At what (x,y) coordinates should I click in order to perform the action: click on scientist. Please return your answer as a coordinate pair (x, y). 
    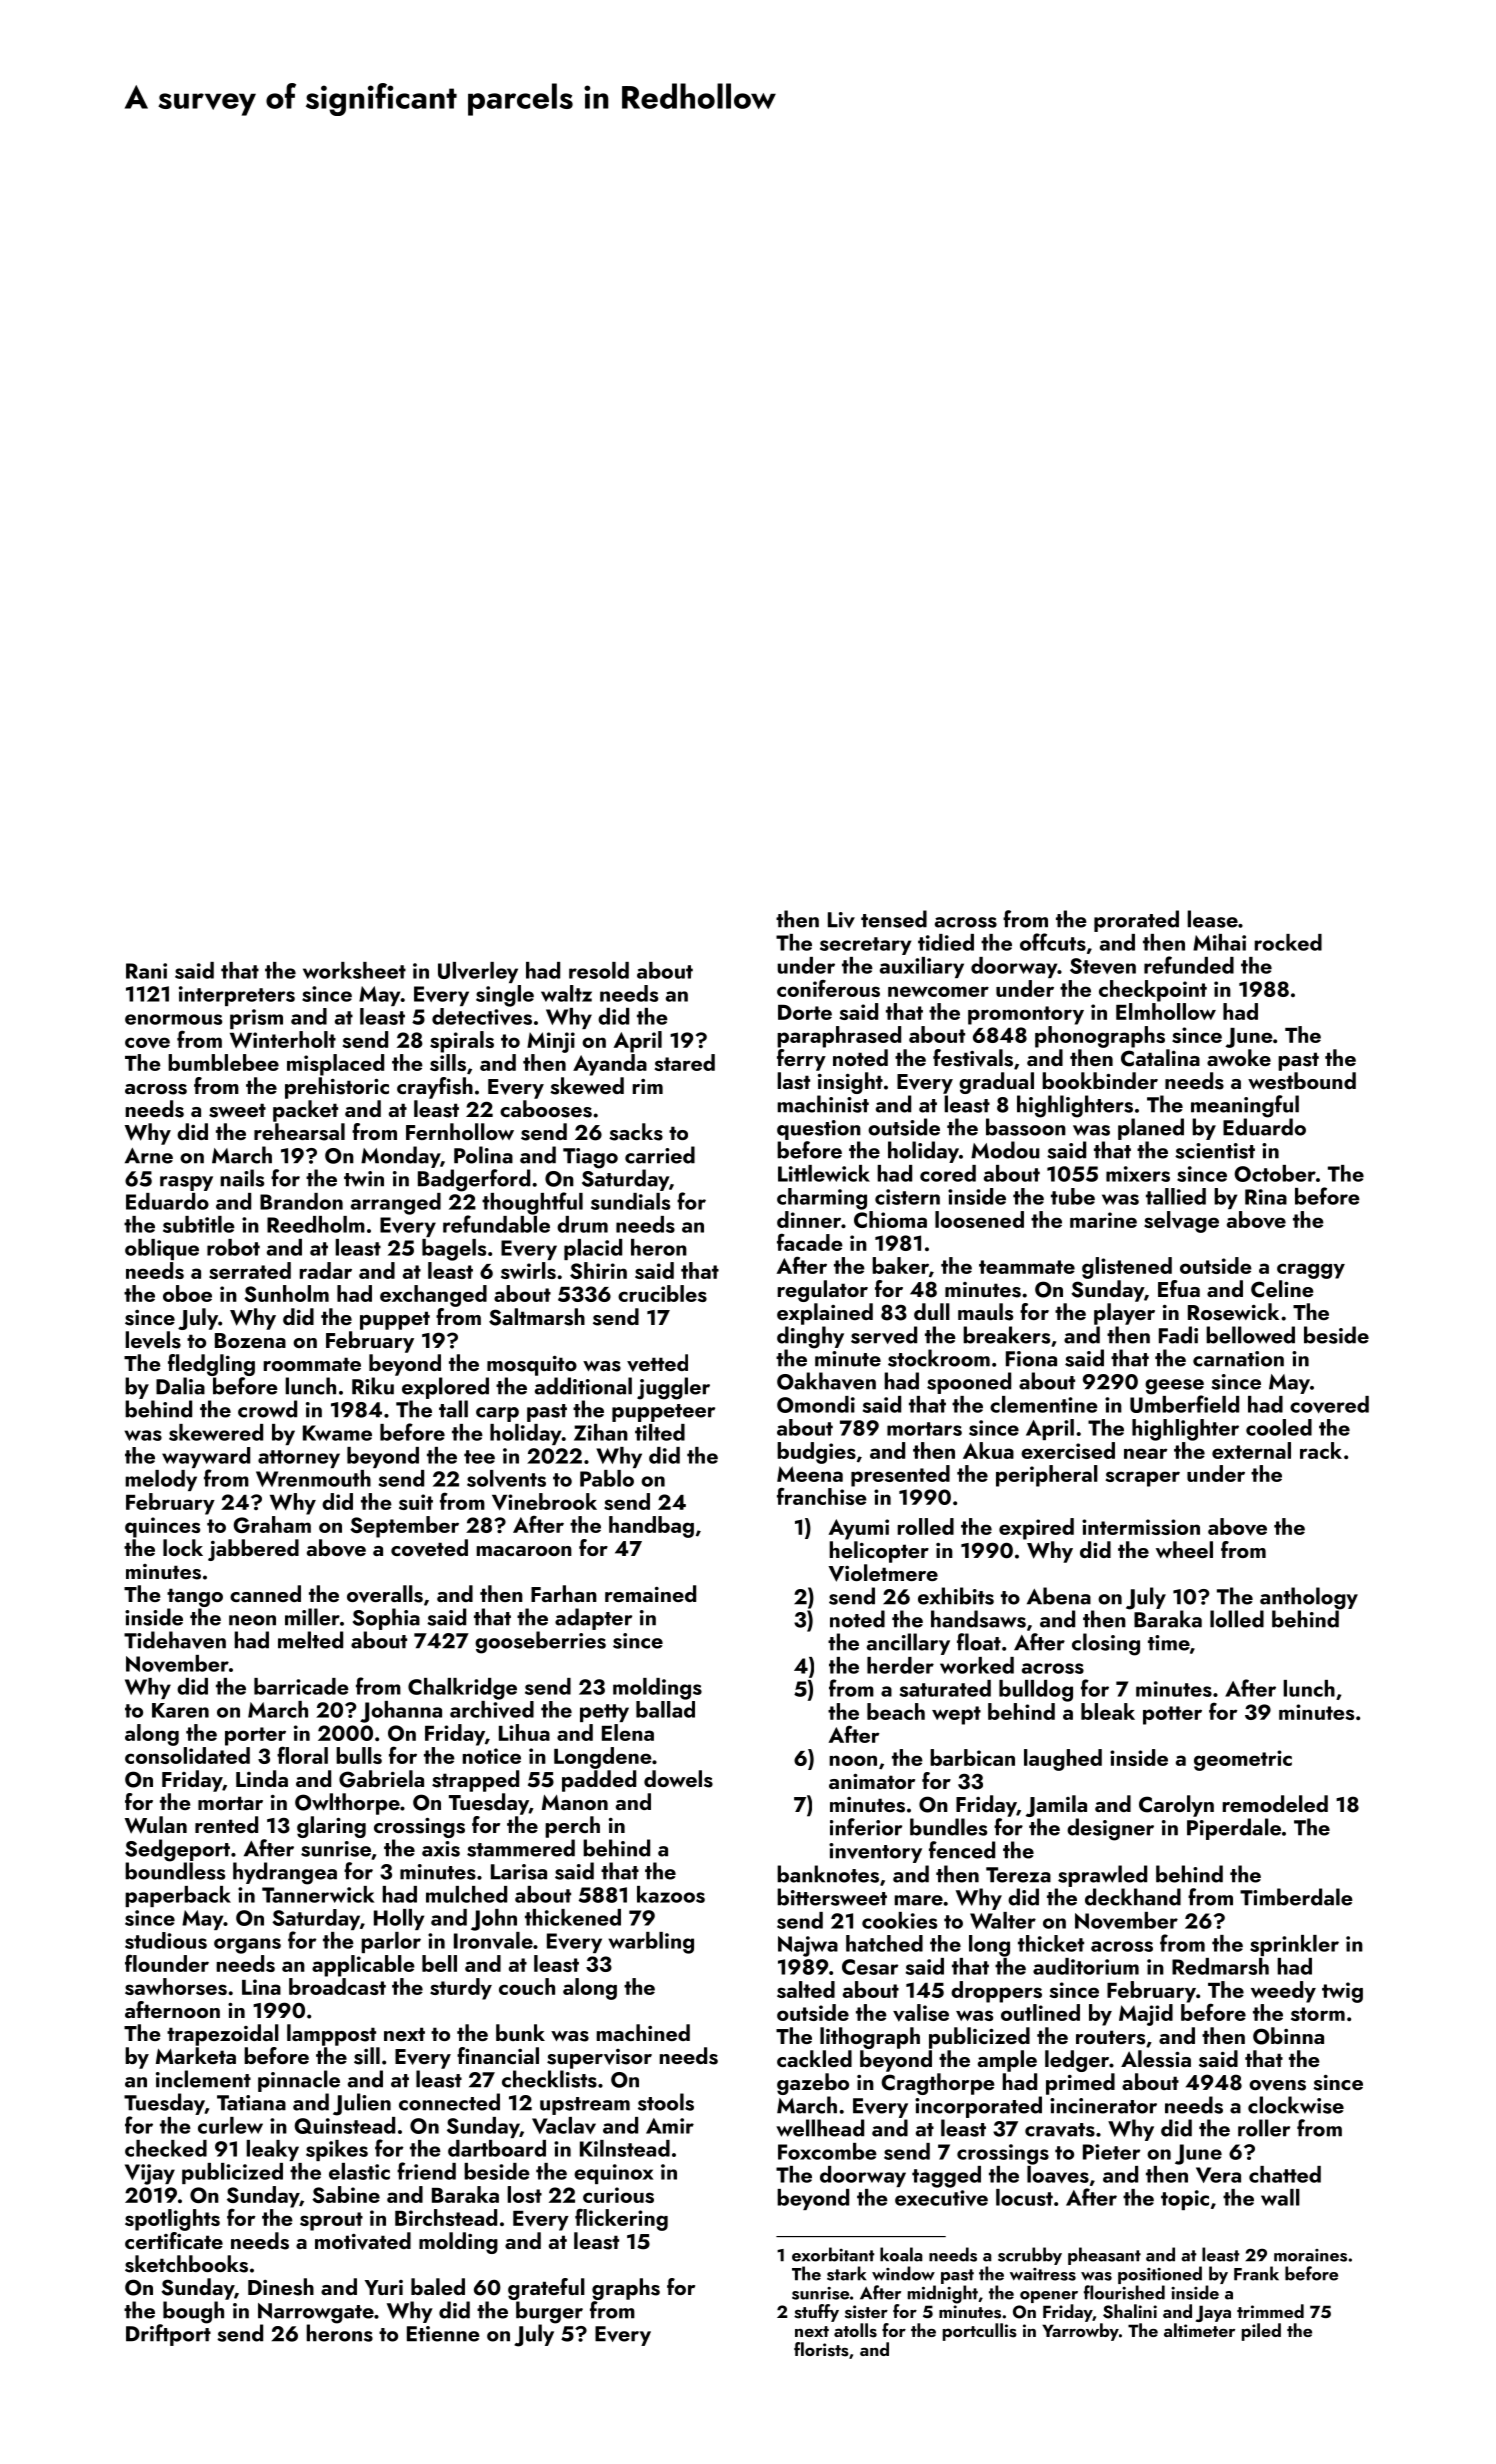
    Looking at the image, I should click on (1215, 1151).
